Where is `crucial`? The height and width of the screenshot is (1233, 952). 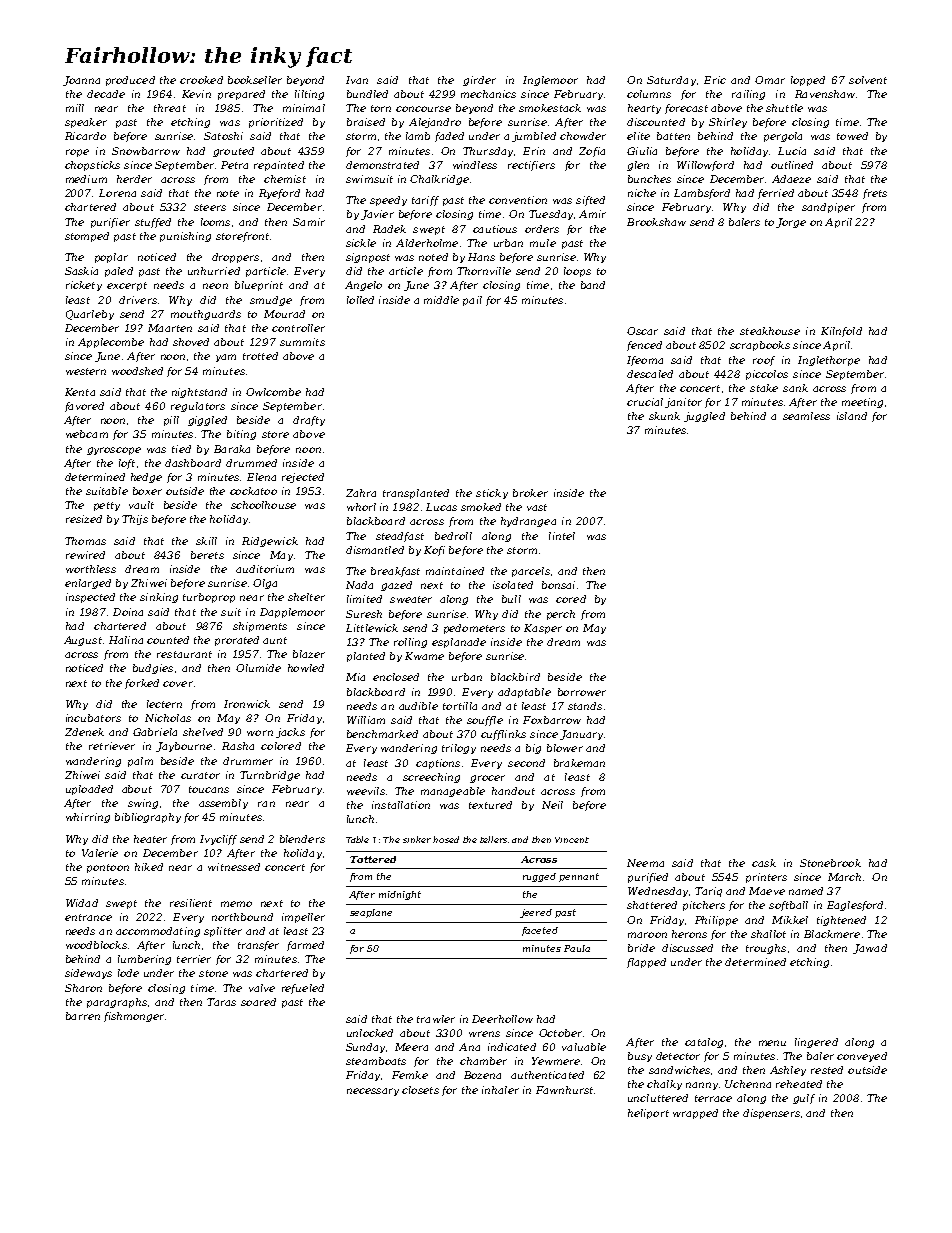 crucial is located at coordinates (645, 402).
